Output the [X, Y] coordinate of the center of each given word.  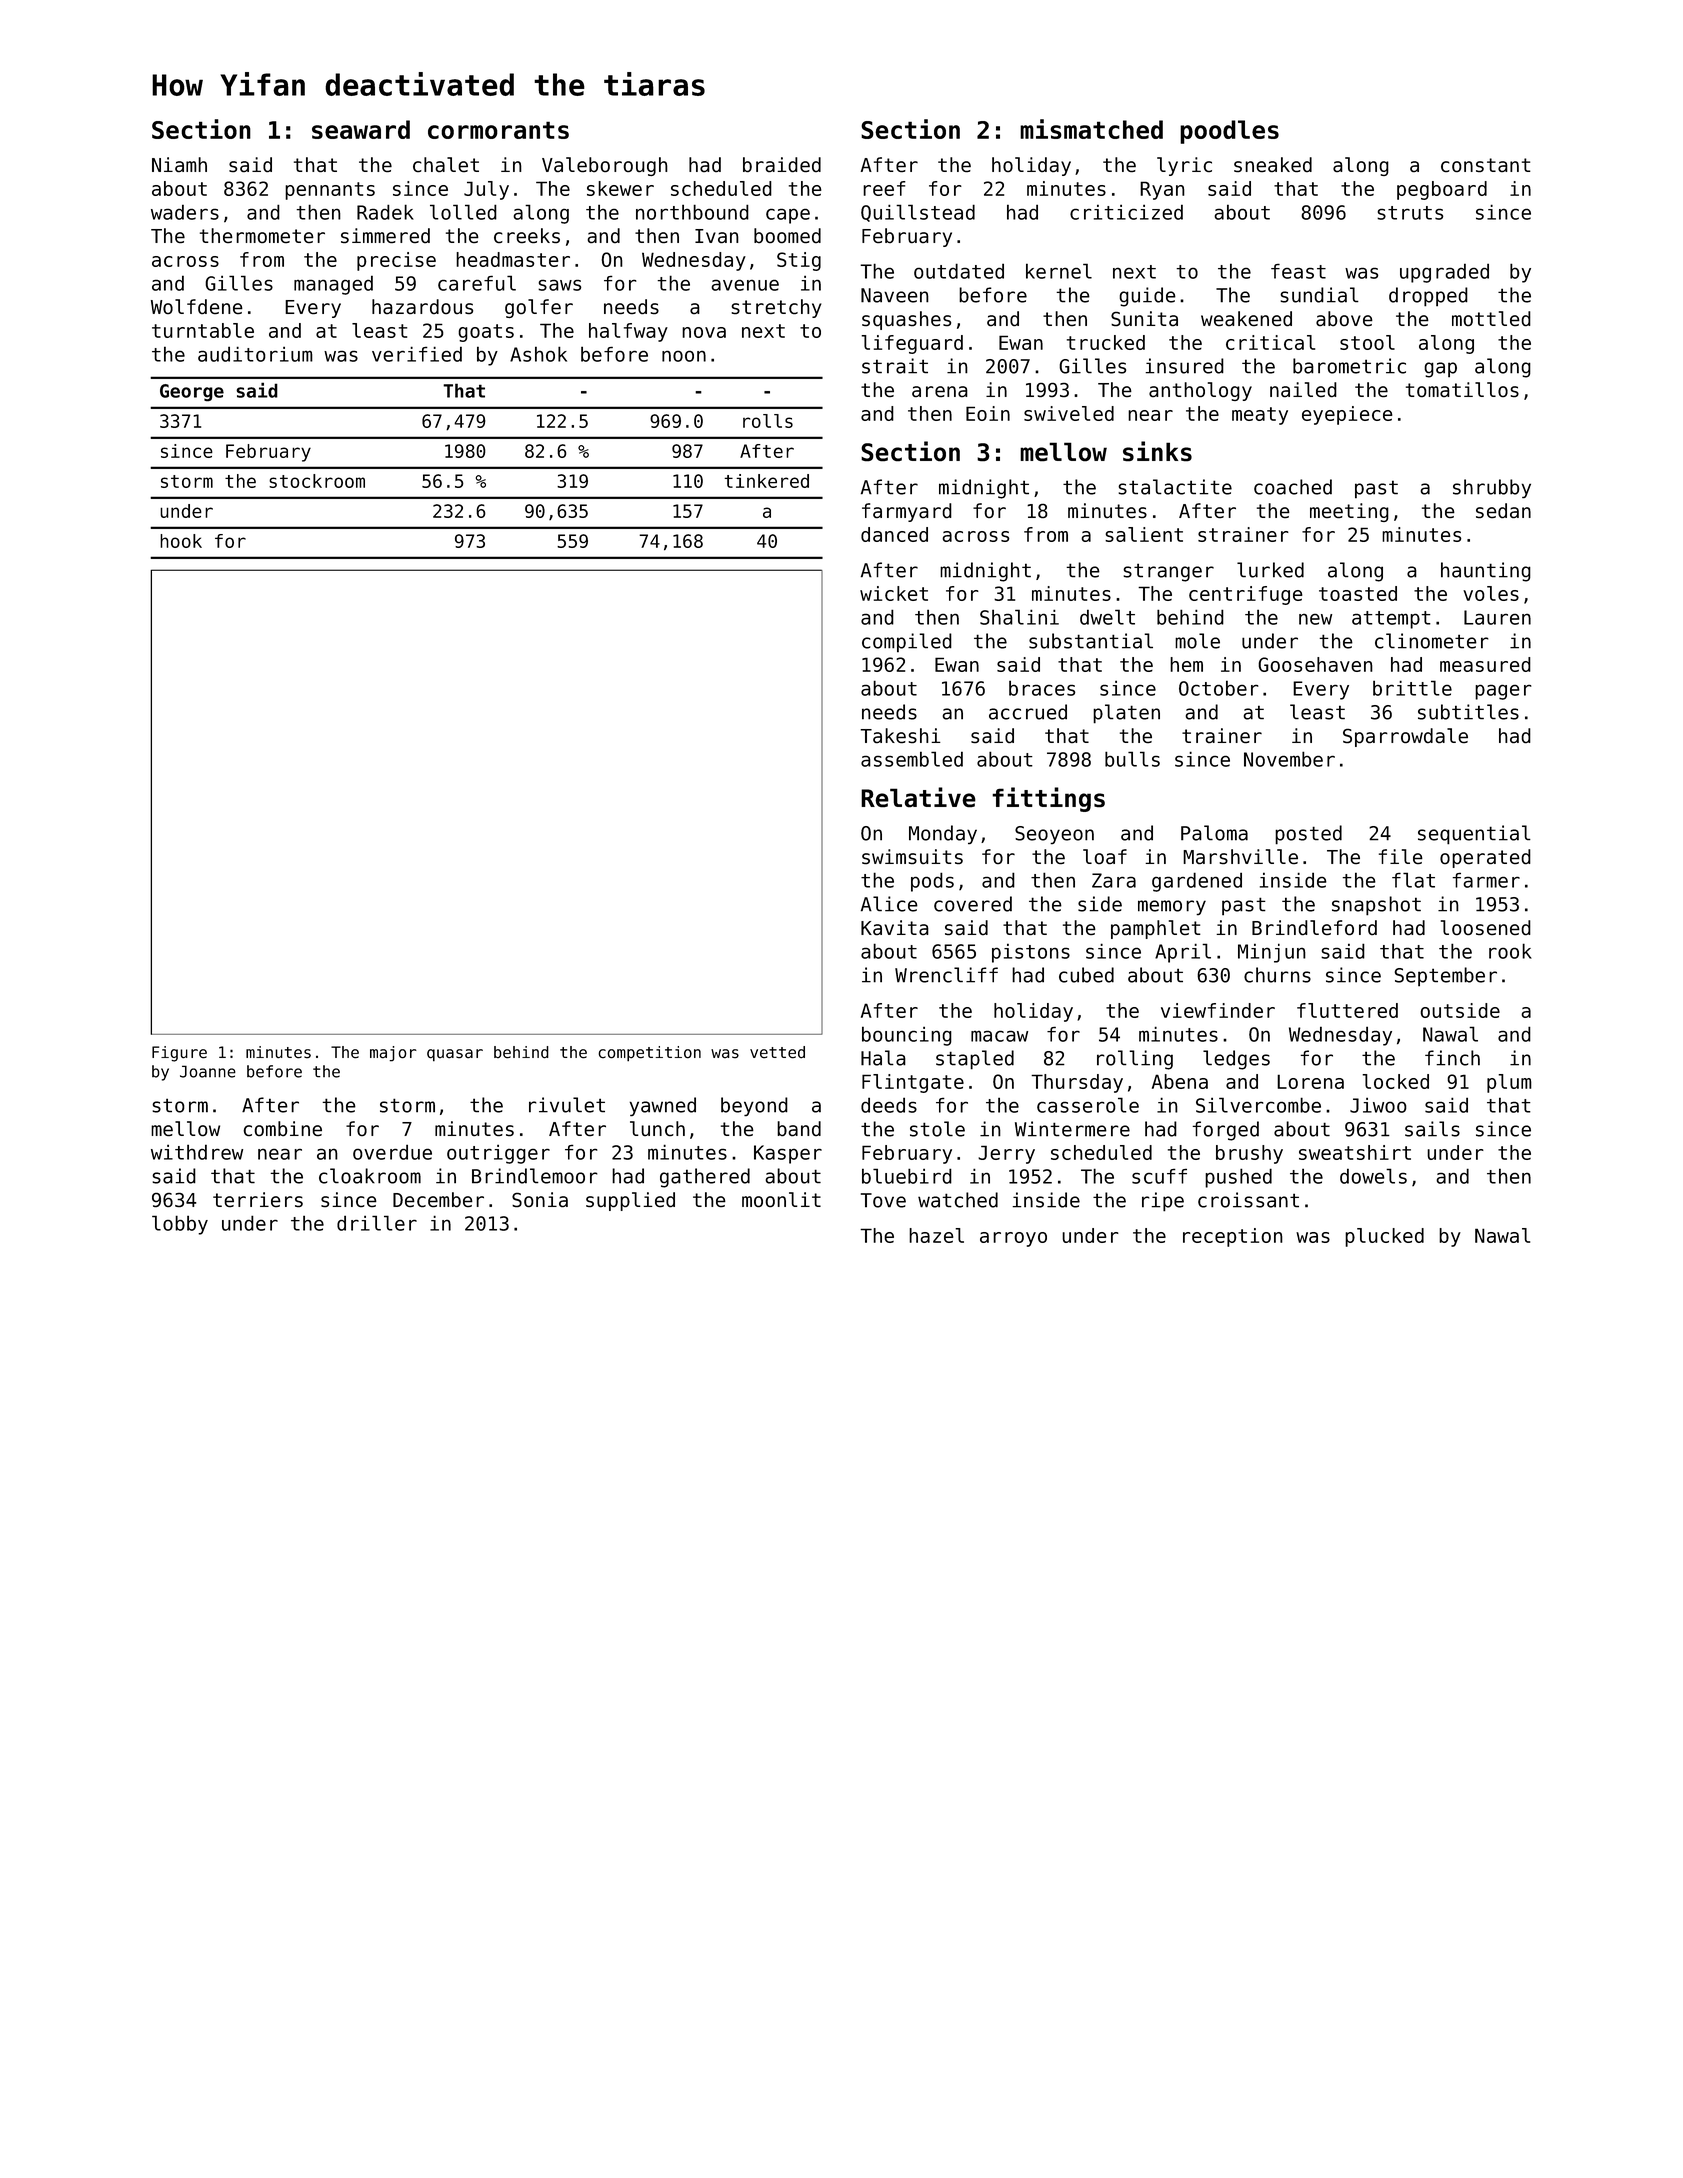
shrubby [1492, 488]
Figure [179, 1054]
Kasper [788, 1154]
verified [417, 354]
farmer [1486, 880]
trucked [1106, 342]
